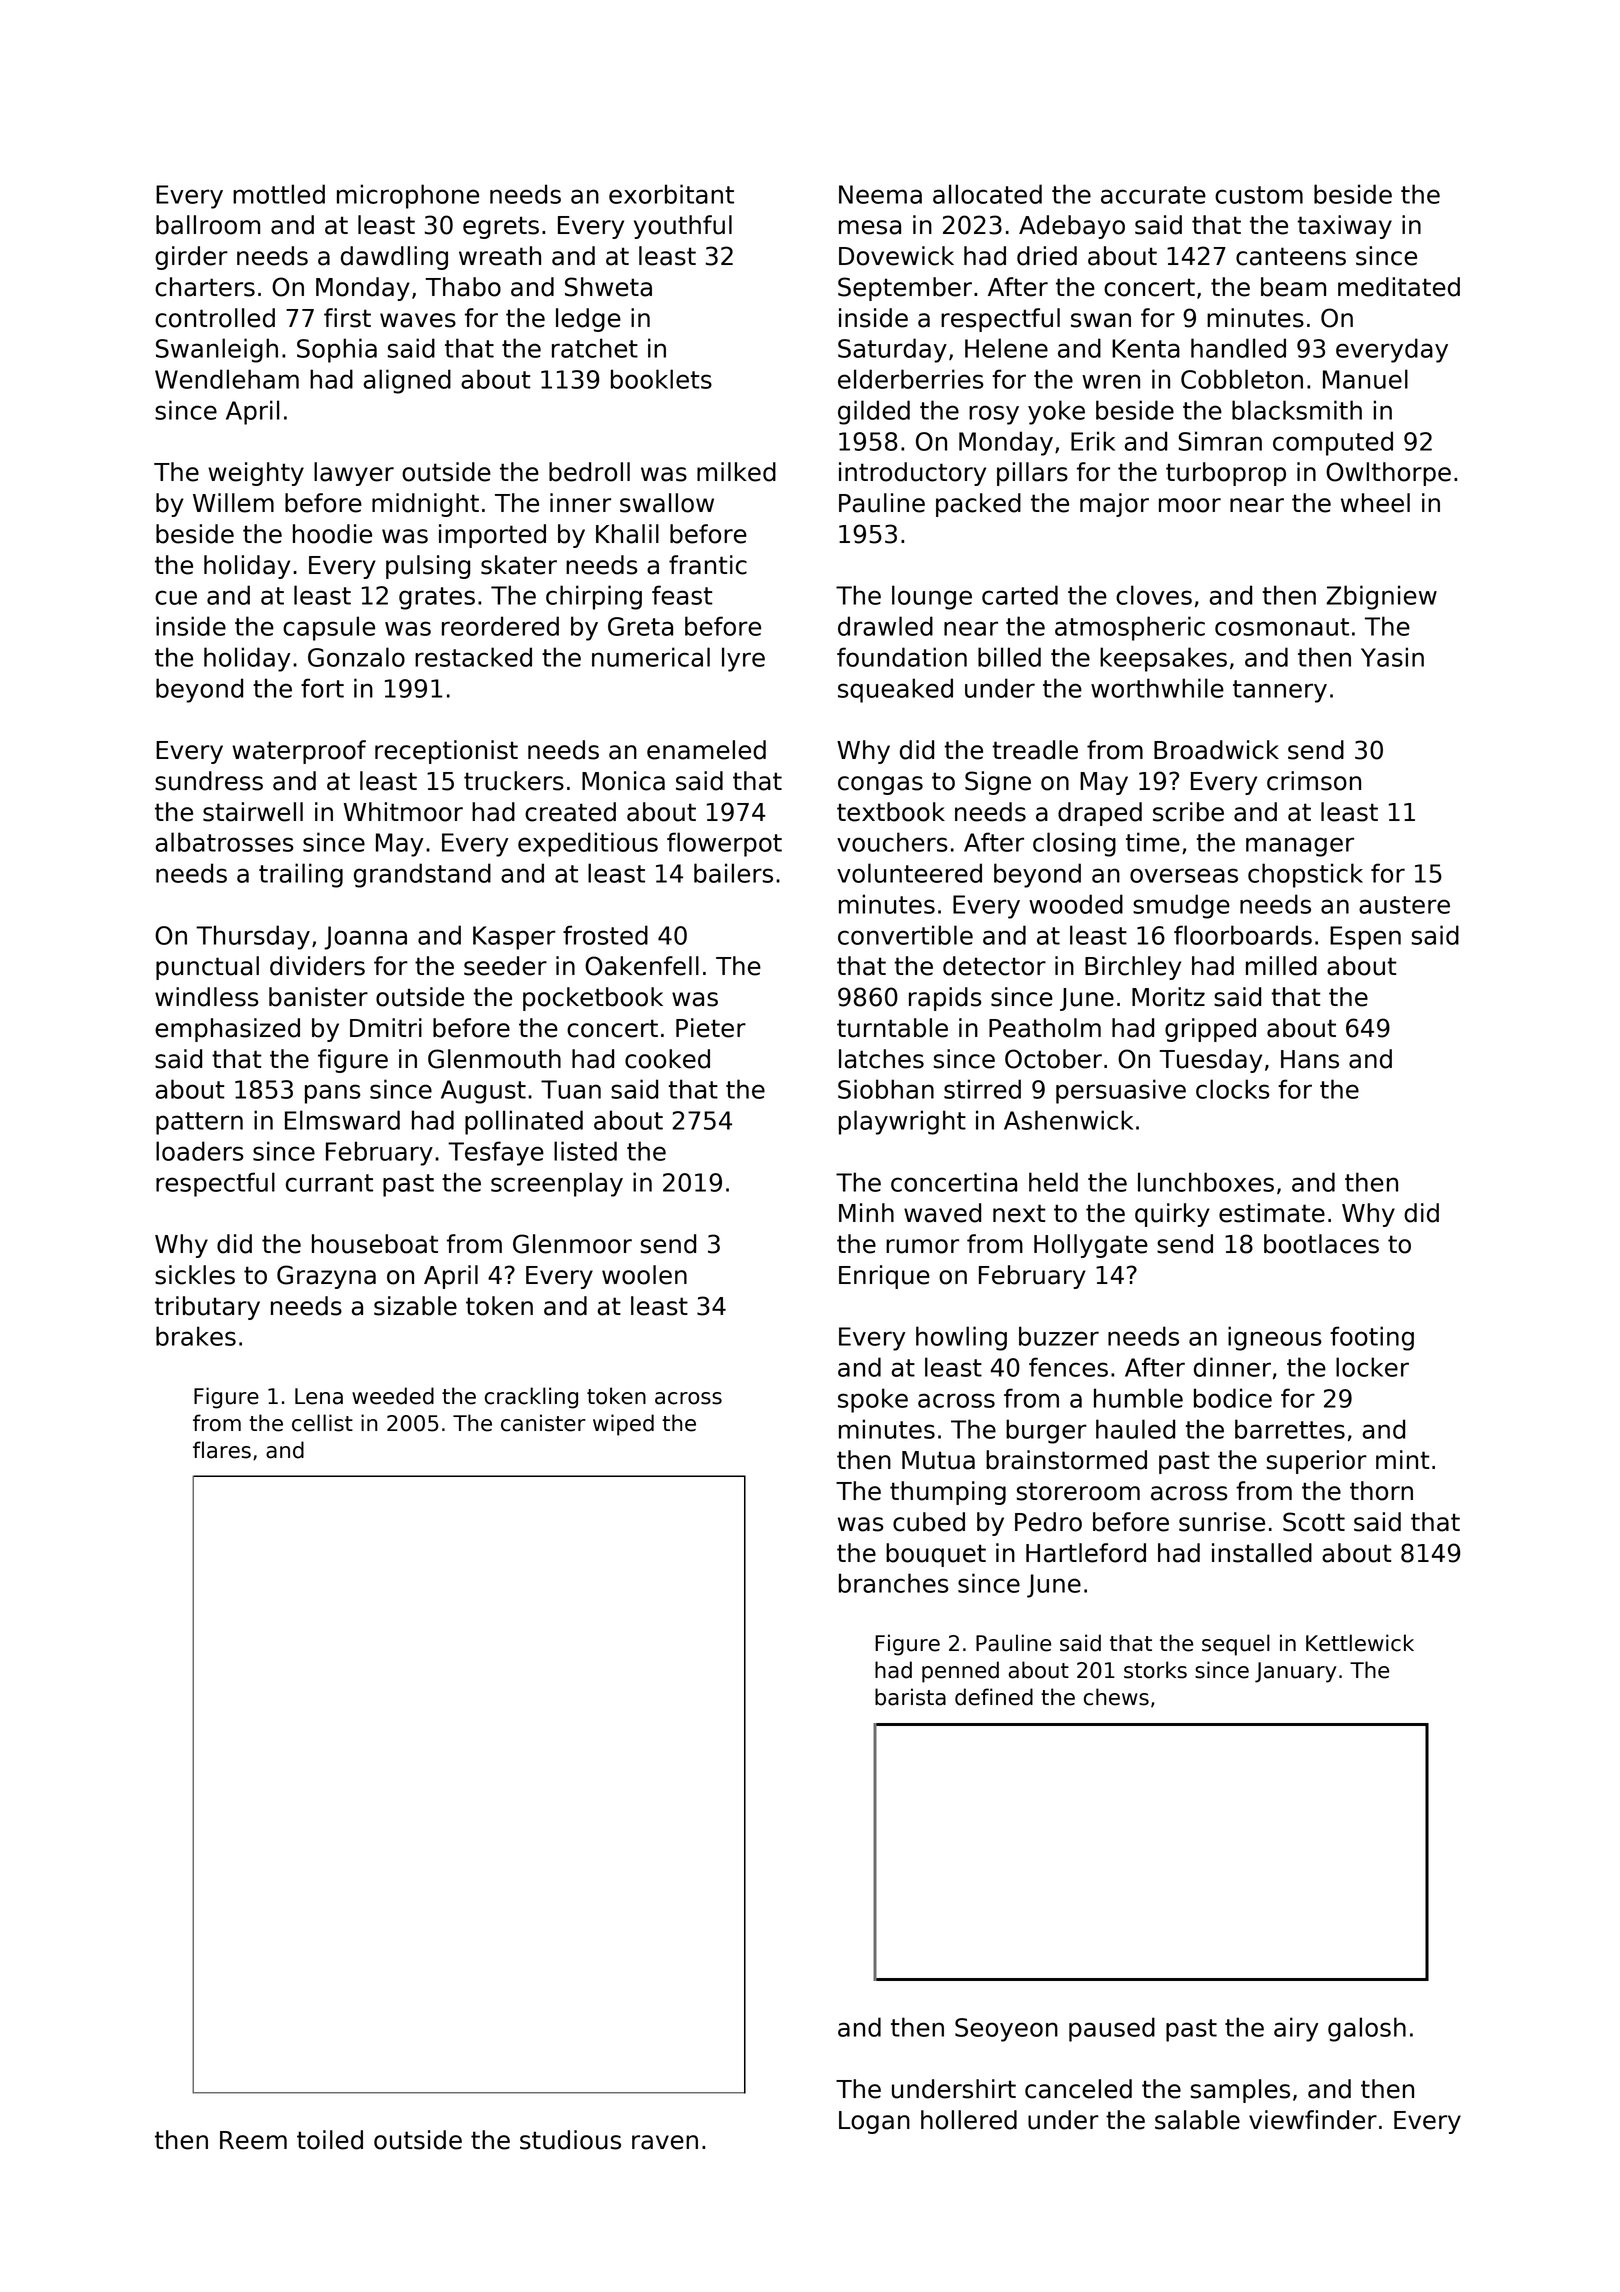  What do you see at coordinates (463, 287) in the screenshot?
I see `Thabo` at bounding box center [463, 287].
